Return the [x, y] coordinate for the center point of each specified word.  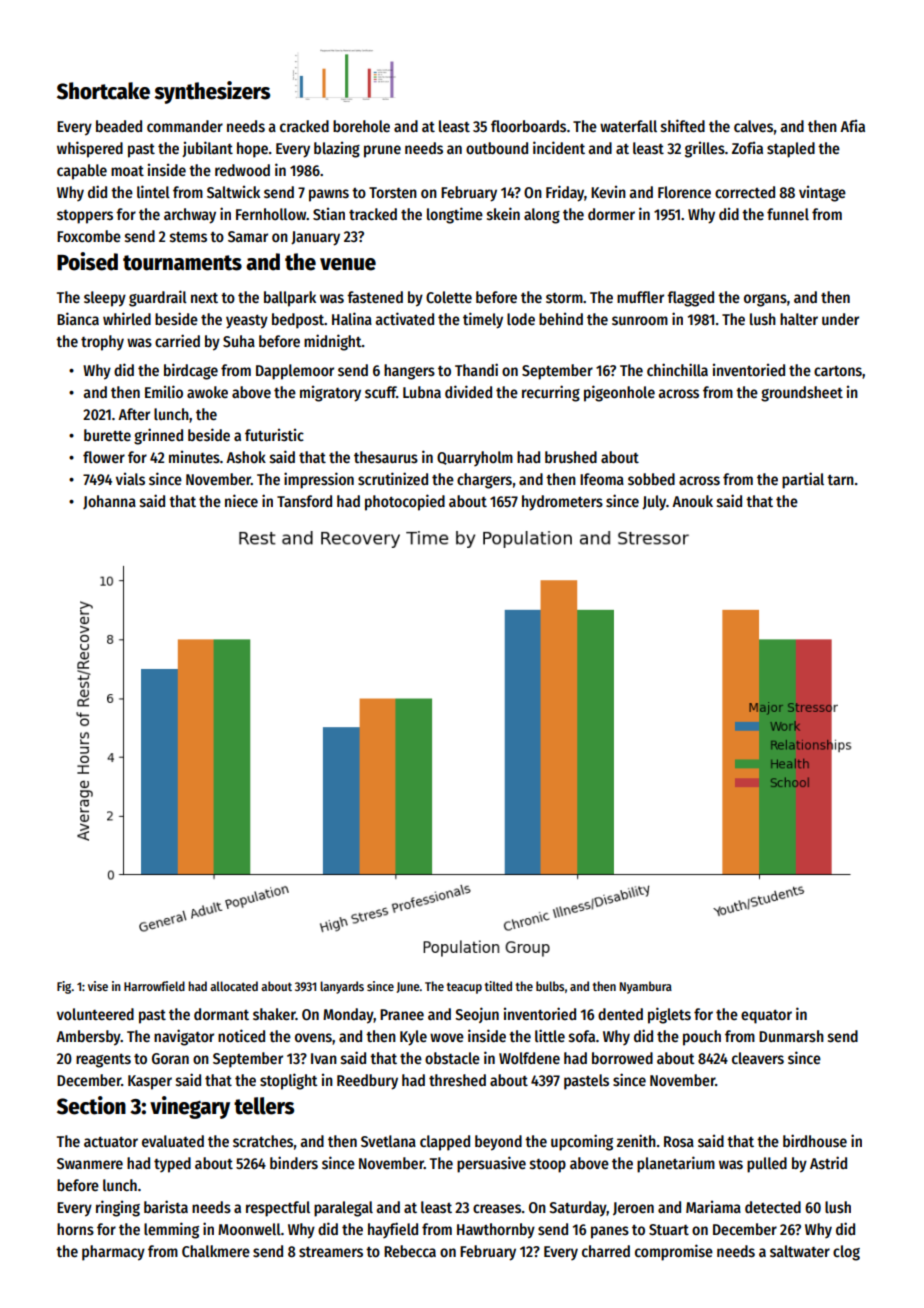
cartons [838, 371]
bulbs [550, 986]
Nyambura [646, 987]
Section [91, 1105]
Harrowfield [154, 986]
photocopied [405, 502]
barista [166, 1206]
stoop [548, 1166]
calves [753, 126]
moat [127, 171]
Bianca [78, 318]
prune [382, 151]
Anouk [692, 501]
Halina [352, 318]
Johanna [109, 502]
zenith [636, 1140]
